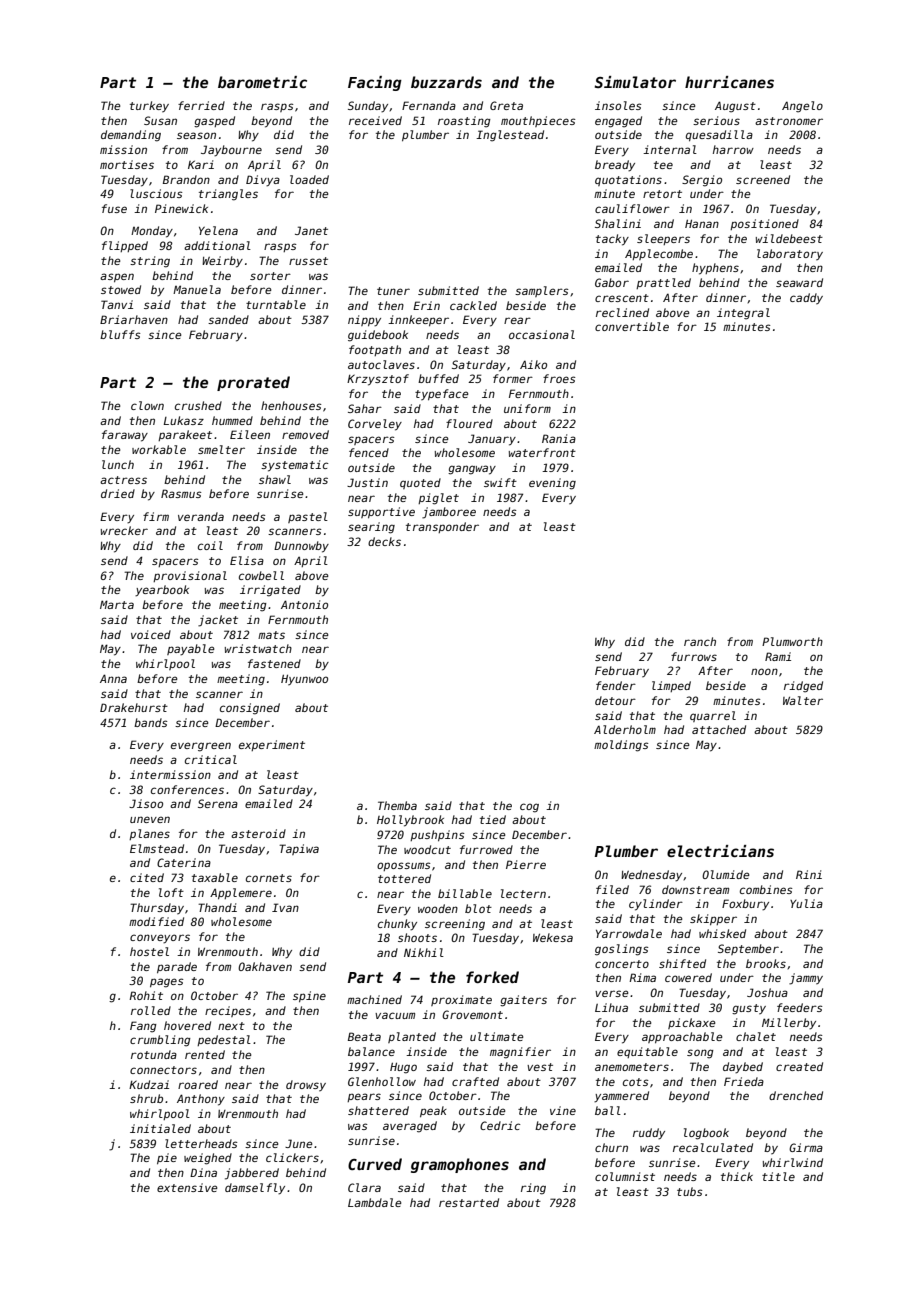 This page has width=924, height=1308. I want to click on nippy, so click(364, 321).
